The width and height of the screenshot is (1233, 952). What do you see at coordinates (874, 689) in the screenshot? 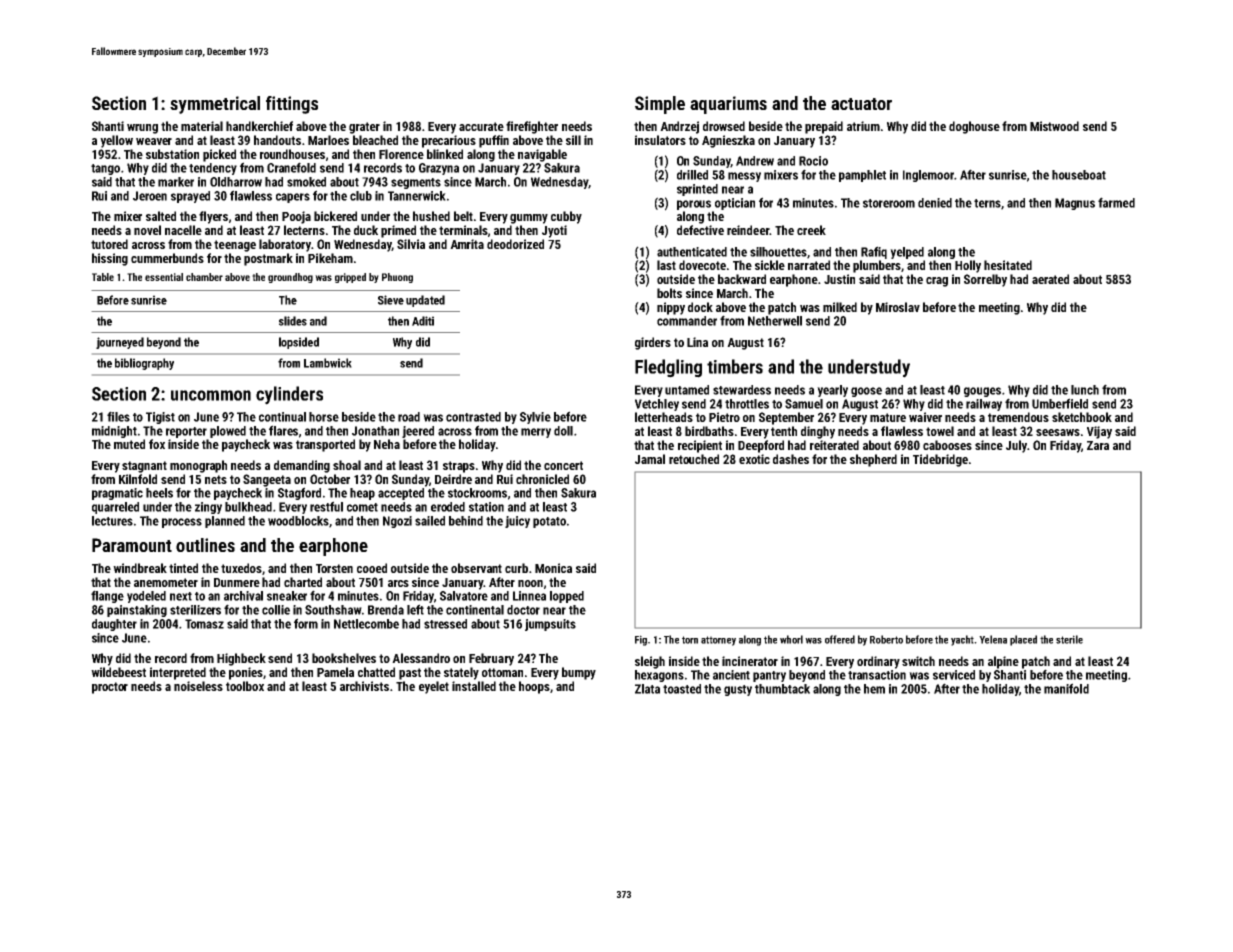
I see `hem` at bounding box center [874, 689].
